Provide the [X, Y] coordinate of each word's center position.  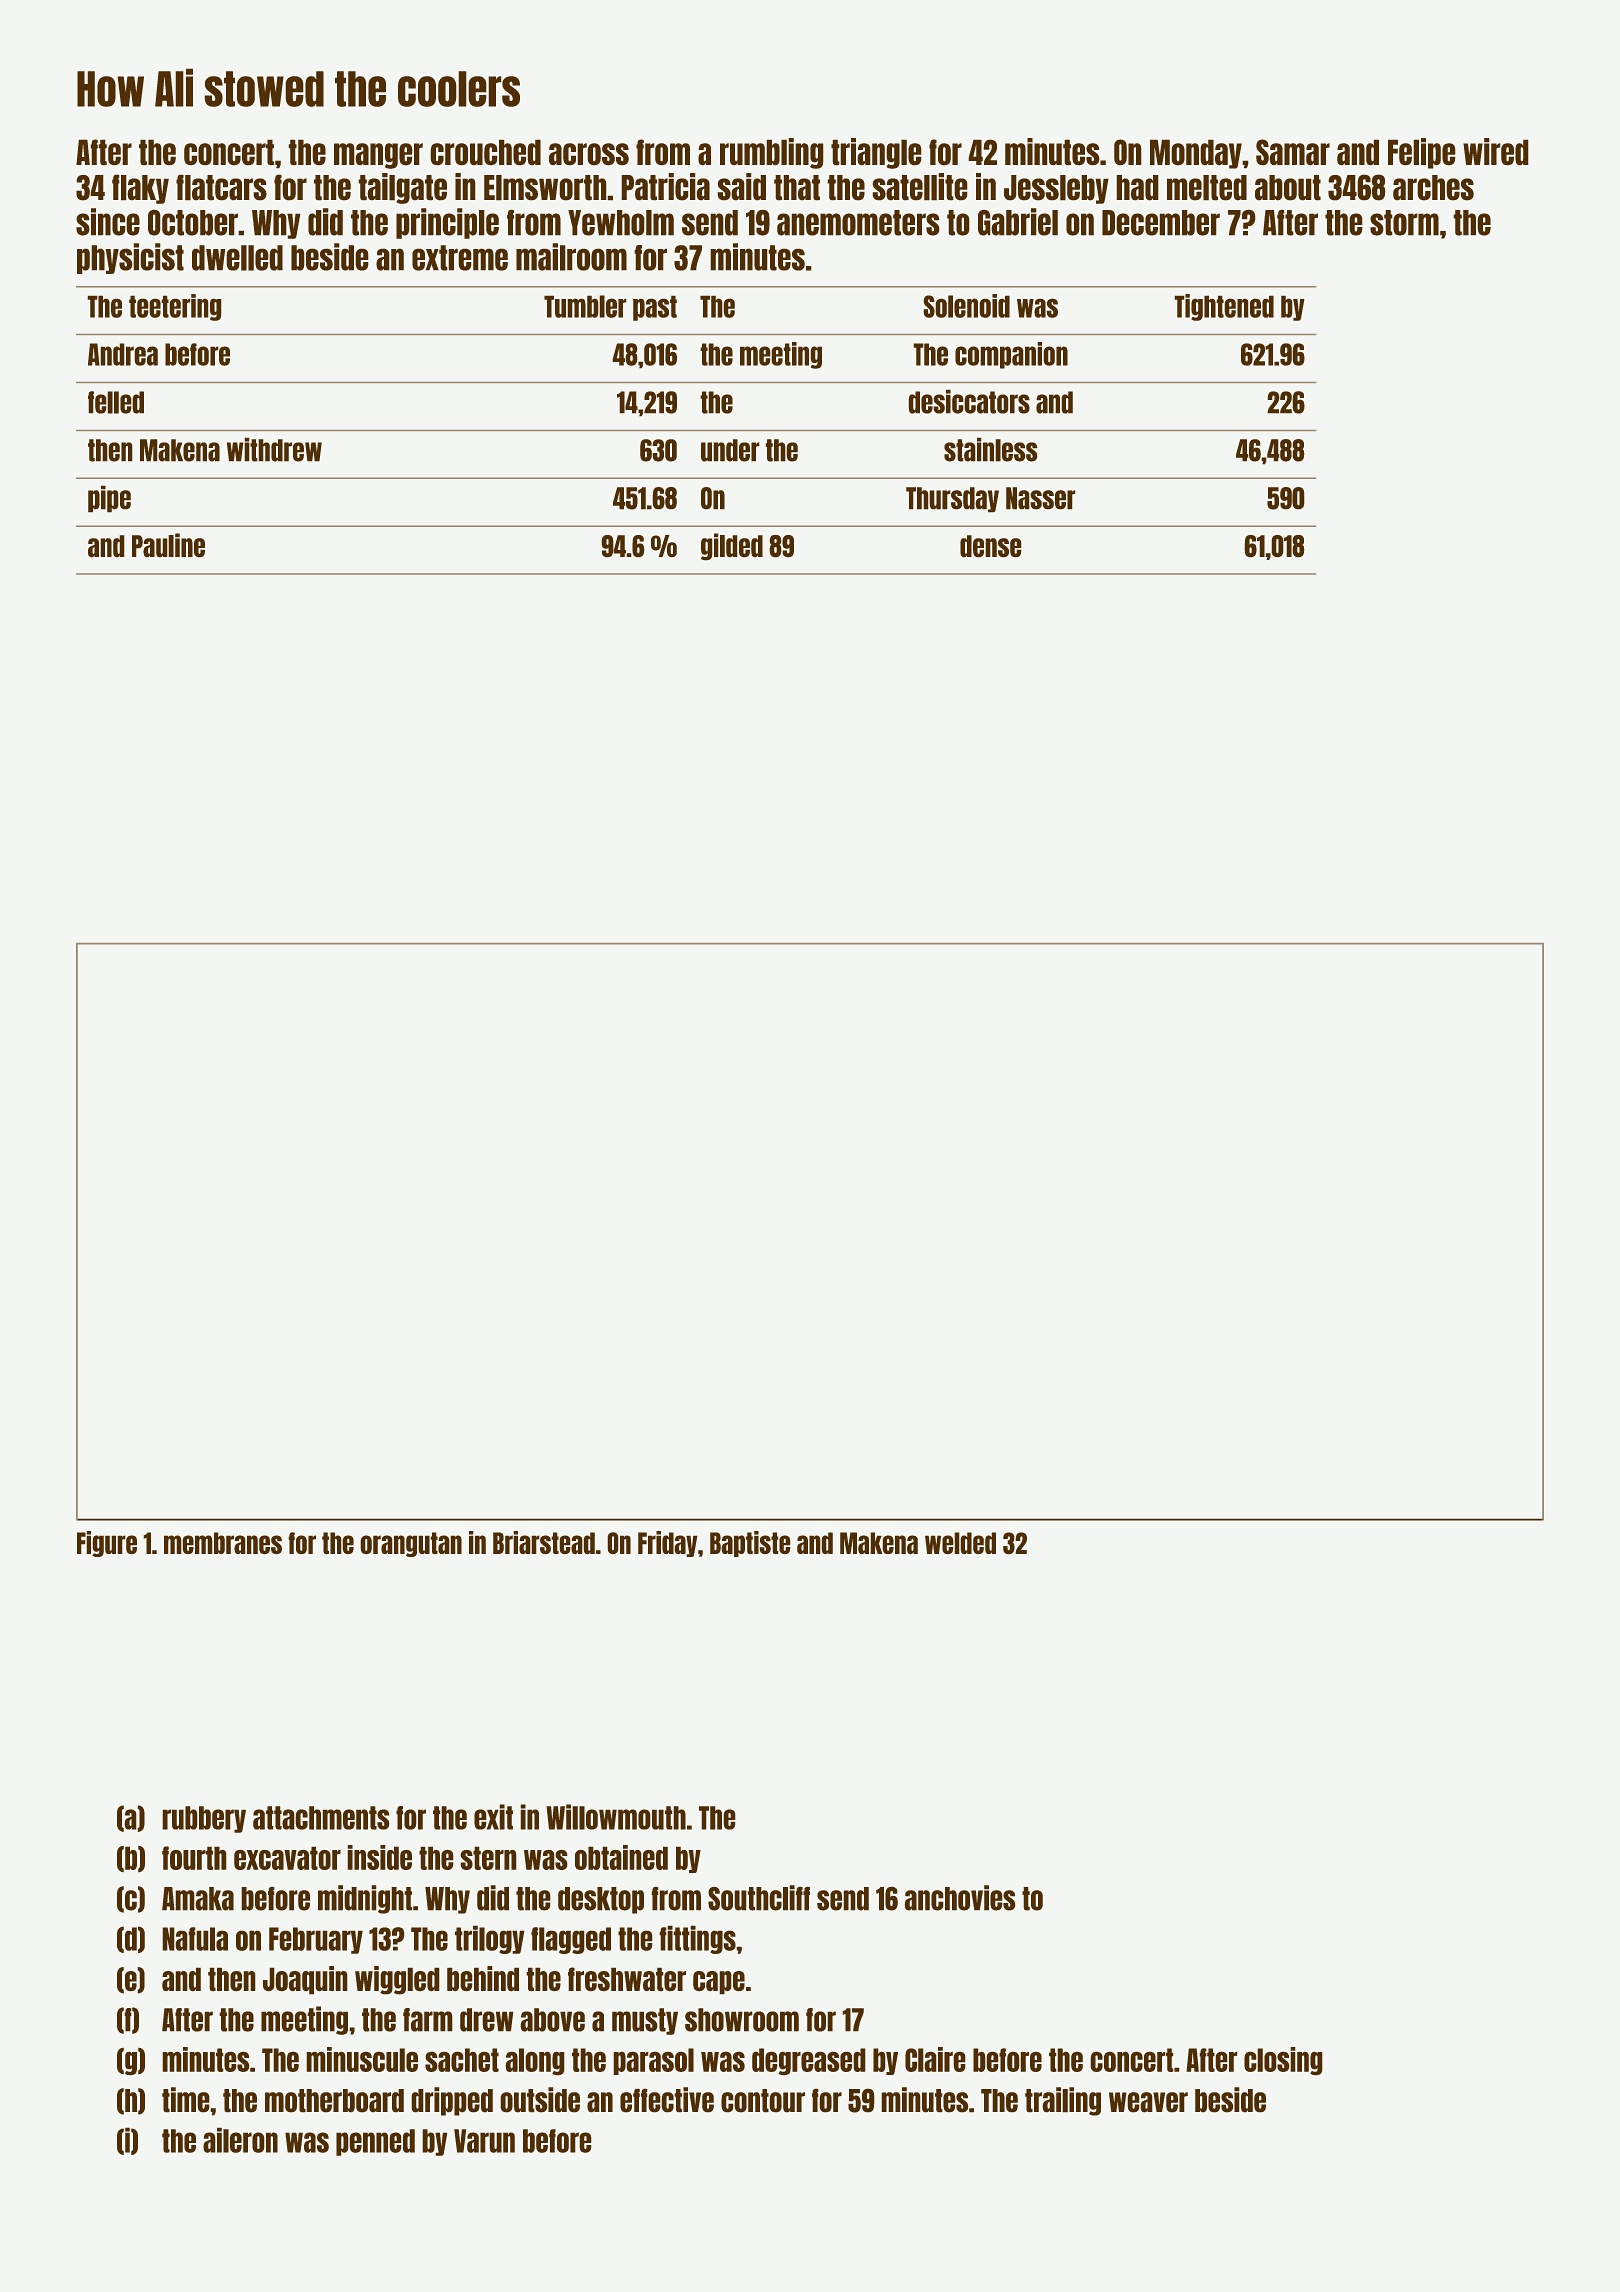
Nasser [1041, 498]
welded [960, 1543]
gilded [732, 547]
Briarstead [544, 1543]
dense [991, 546]
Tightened [1224, 307]
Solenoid [966, 306]
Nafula [195, 1939]
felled [116, 402]
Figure [107, 1544]
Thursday [952, 500]
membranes [223, 1543]
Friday [668, 1544]
